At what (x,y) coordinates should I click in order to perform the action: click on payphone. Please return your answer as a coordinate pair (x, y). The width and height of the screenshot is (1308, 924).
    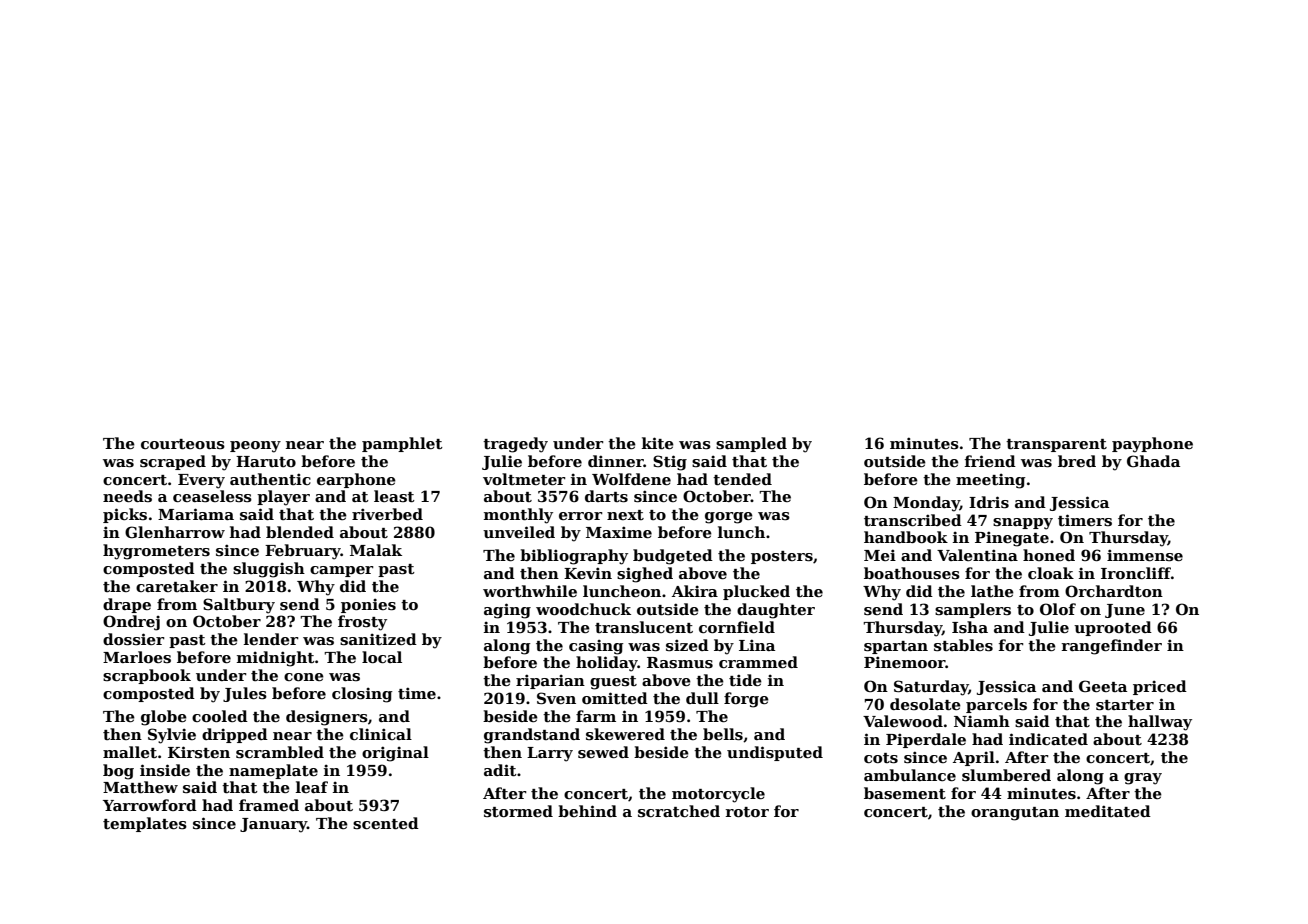
    Looking at the image, I should click on (1152, 445).
